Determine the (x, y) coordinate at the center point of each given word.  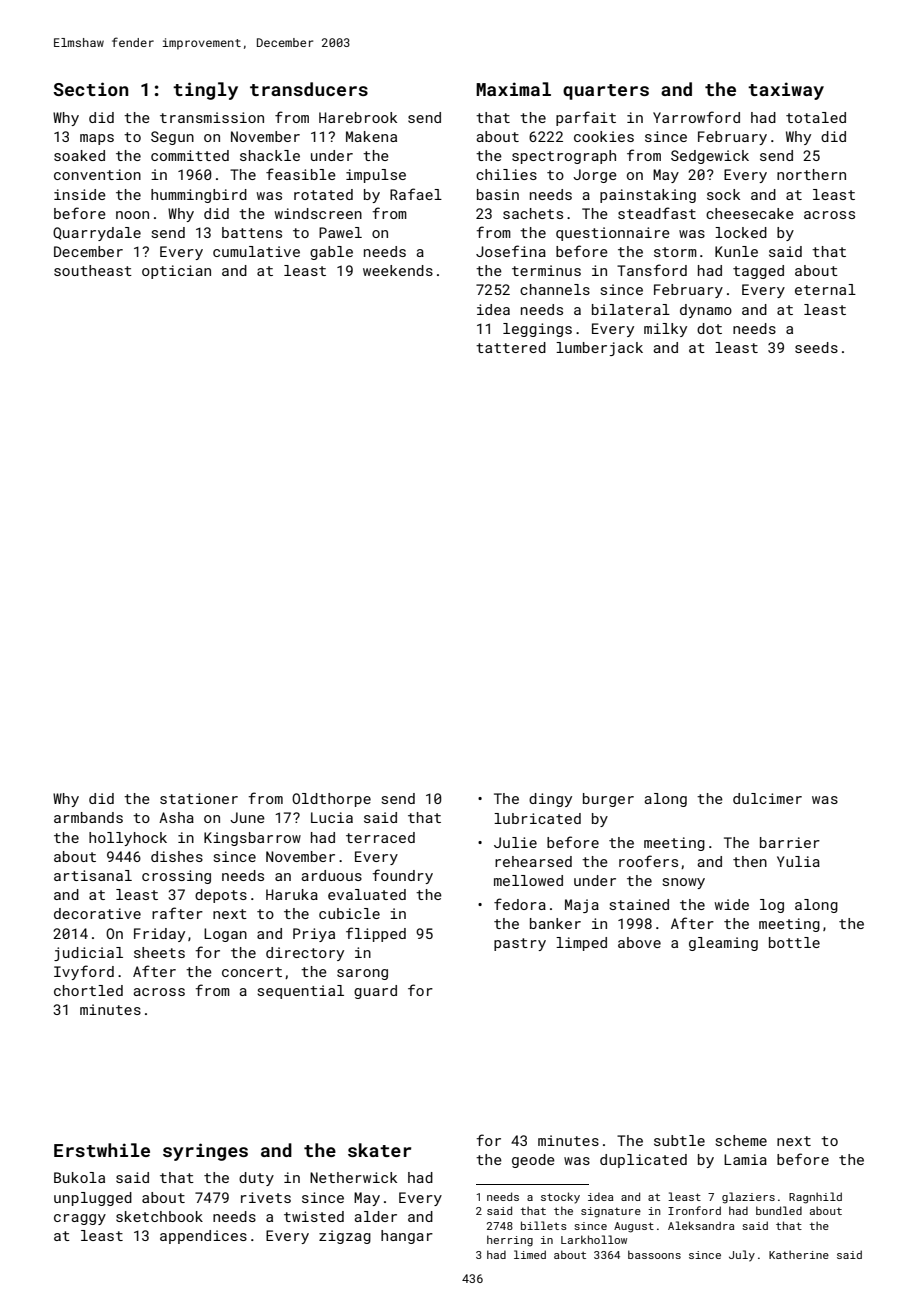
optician (176, 272)
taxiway (786, 91)
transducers (309, 89)
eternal (825, 289)
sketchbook (159, 1216)
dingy (550, 800)
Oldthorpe (331, 800)
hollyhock (128, 839)
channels (555, 289)
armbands (88, 817)
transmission (212, 117)
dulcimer (767, 798)
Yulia (798, 861)
